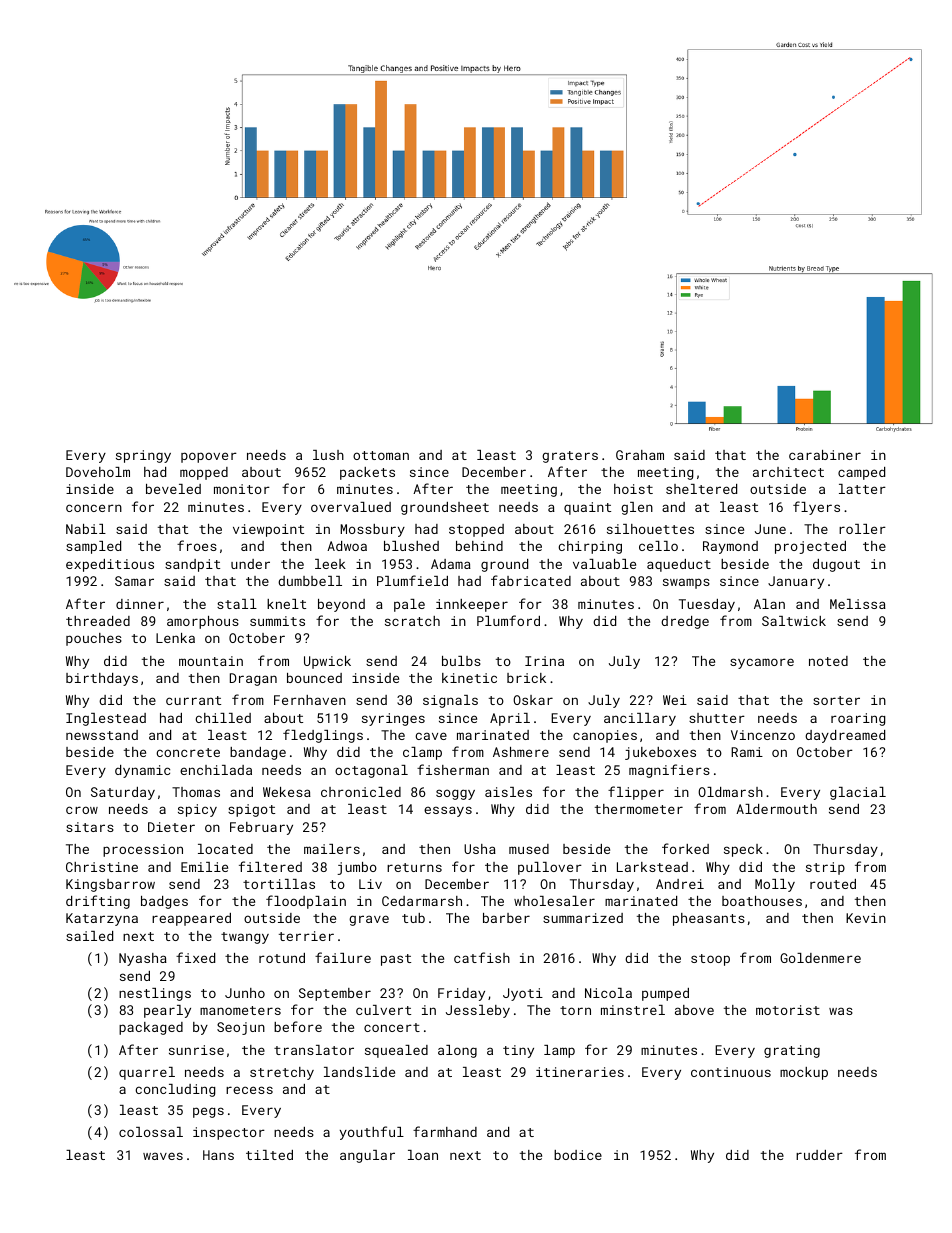 The height and width of the image is (1233, 952). I want to click on barber, so click(506, 918).
